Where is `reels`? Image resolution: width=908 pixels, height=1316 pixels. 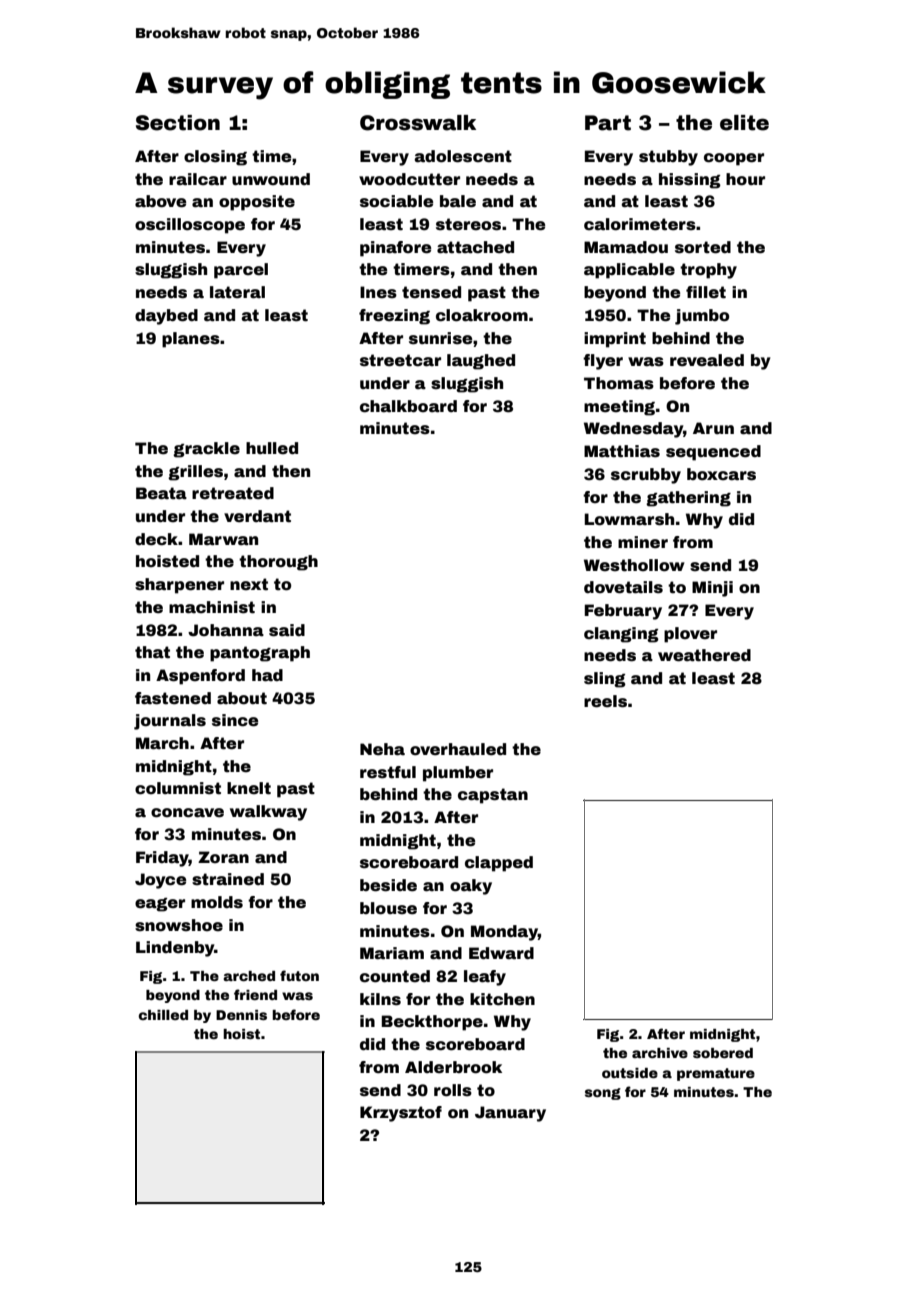 reels is located at coordinates (605, 701).
